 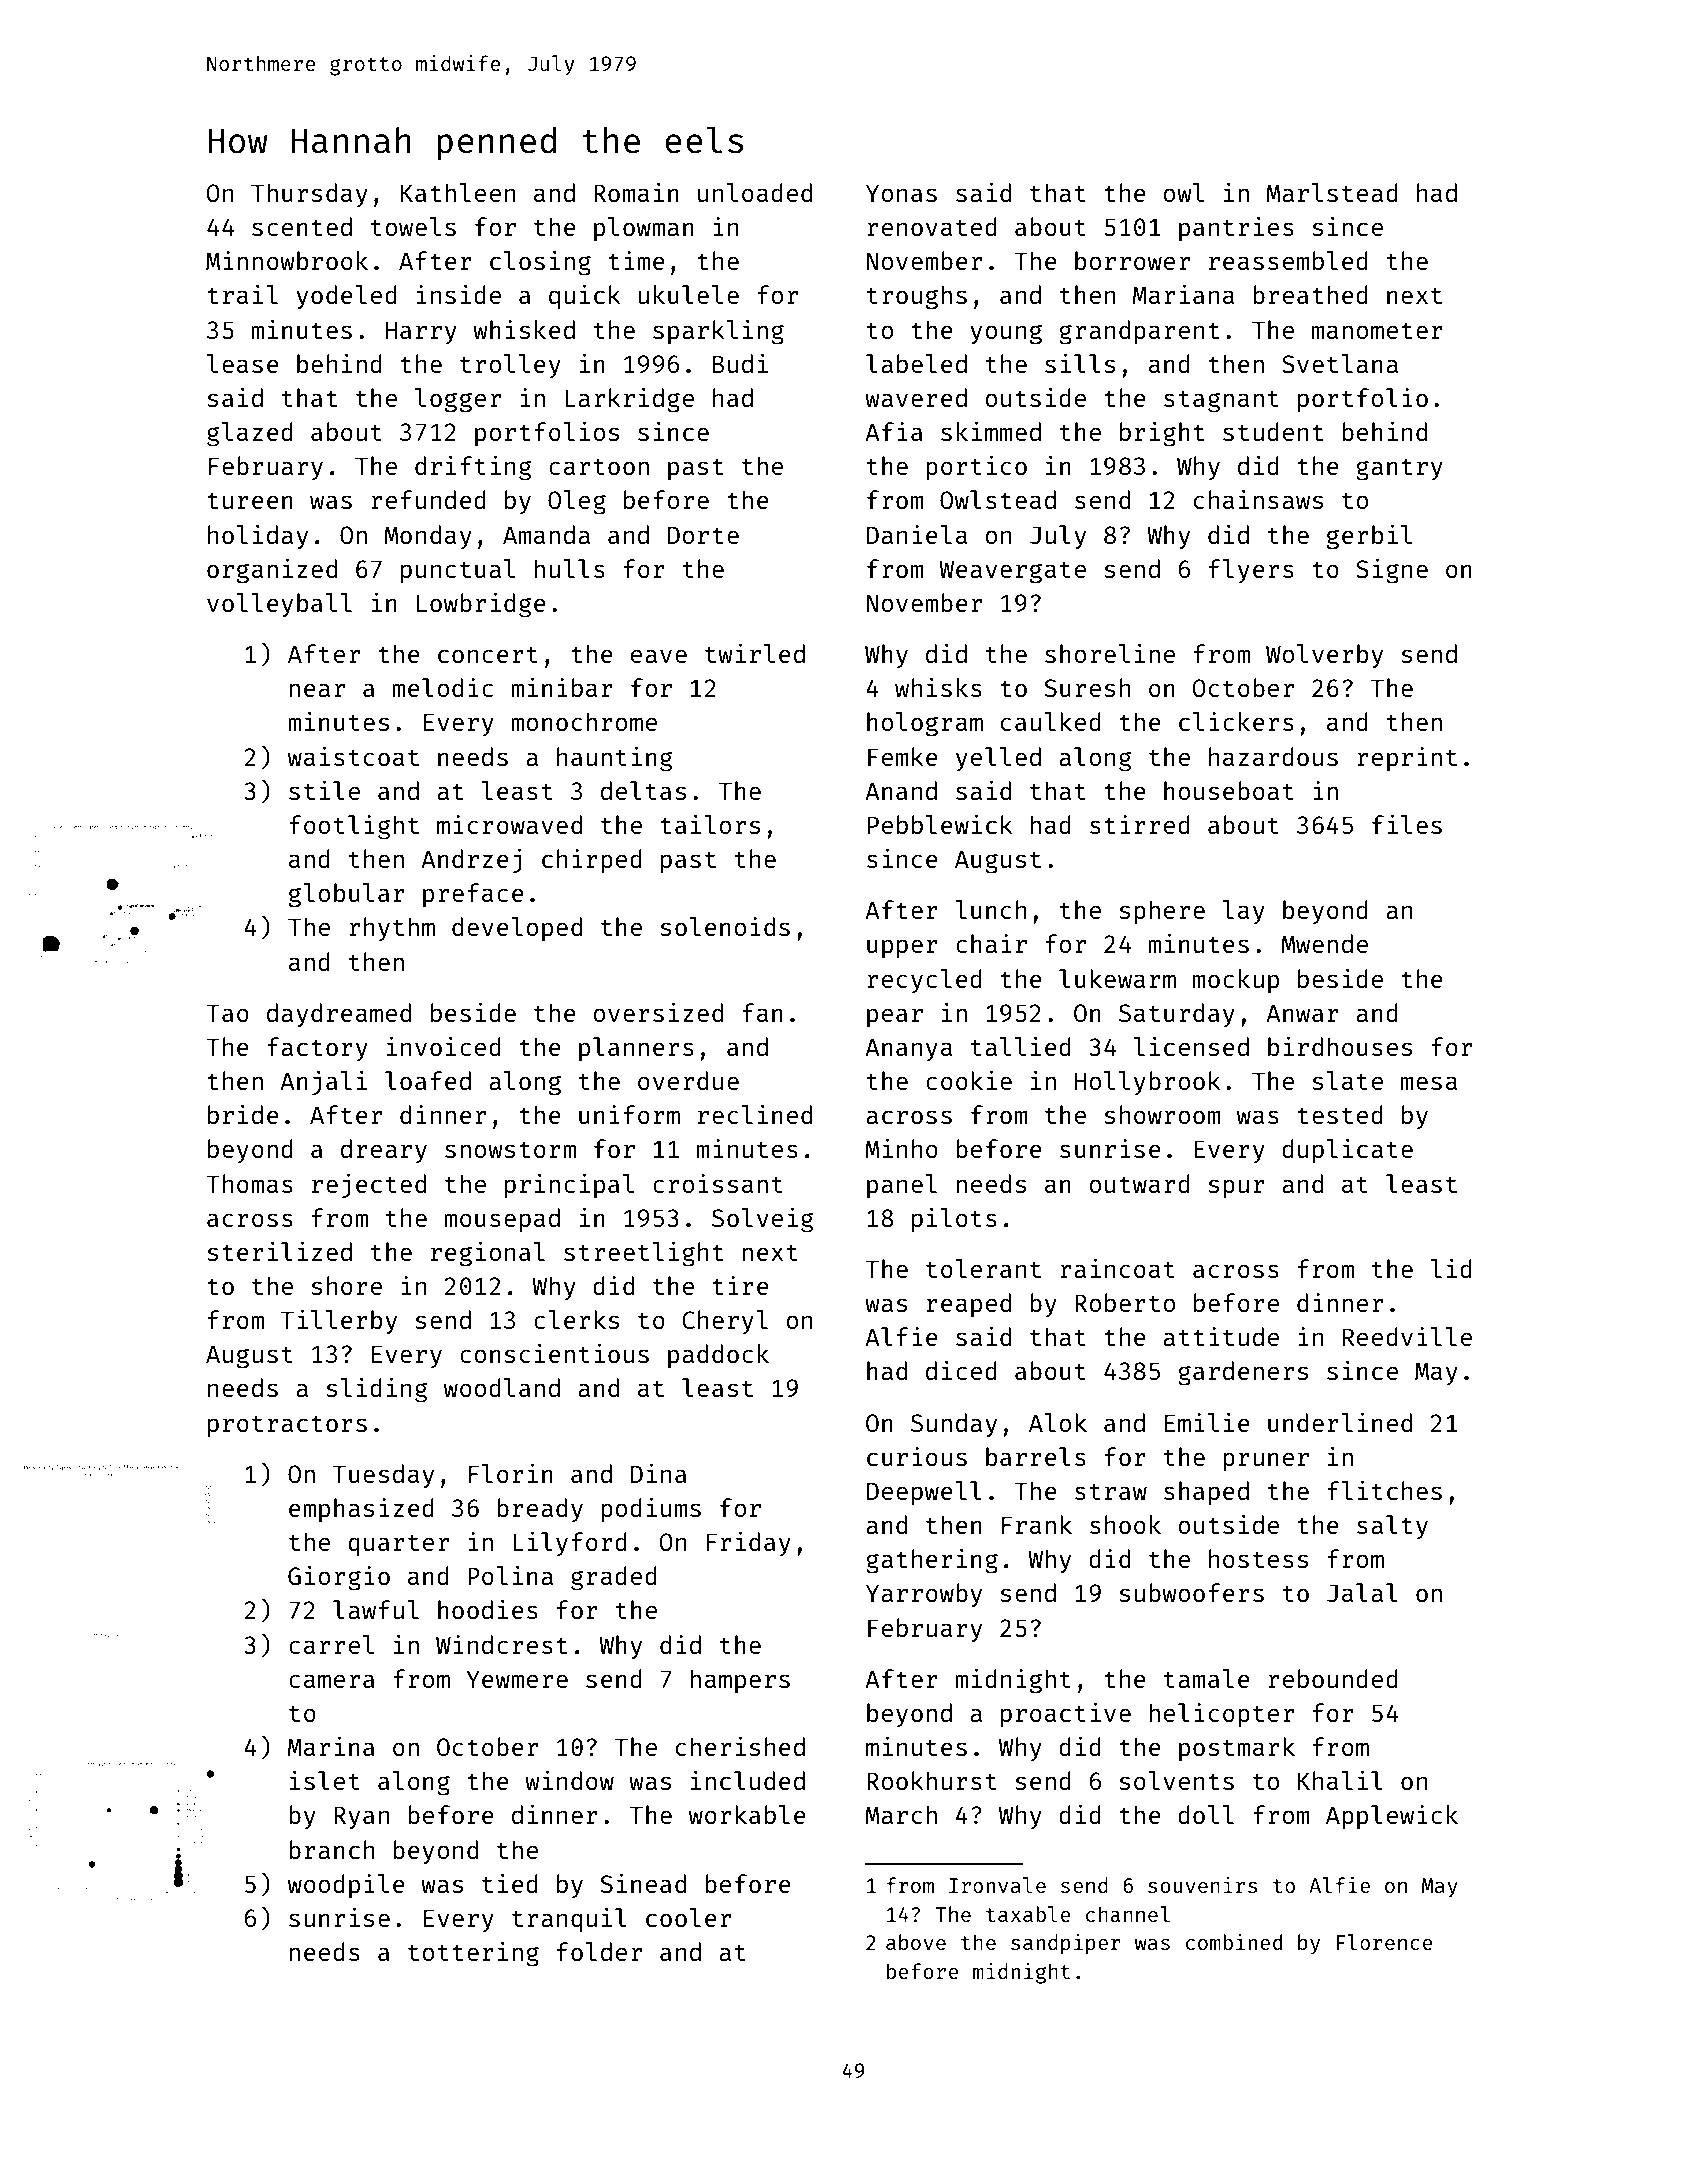 What do you see at coordinates (917, 297) in the screenshot?
I see `troughs` at bounding box center [917, 297].
